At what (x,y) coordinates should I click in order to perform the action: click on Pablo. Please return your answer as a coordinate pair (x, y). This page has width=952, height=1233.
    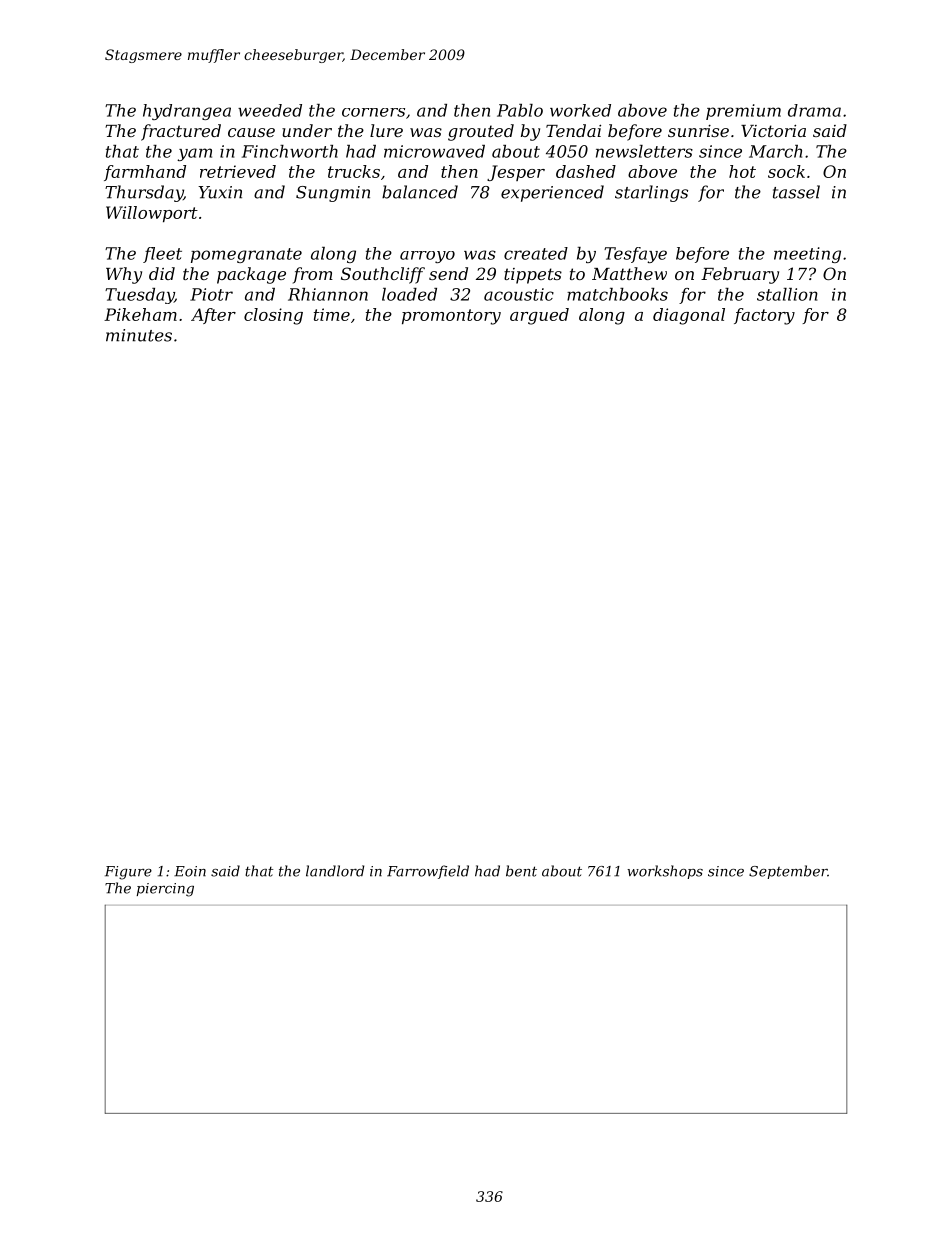
    Looking at the image, I should click on (520, 110).
